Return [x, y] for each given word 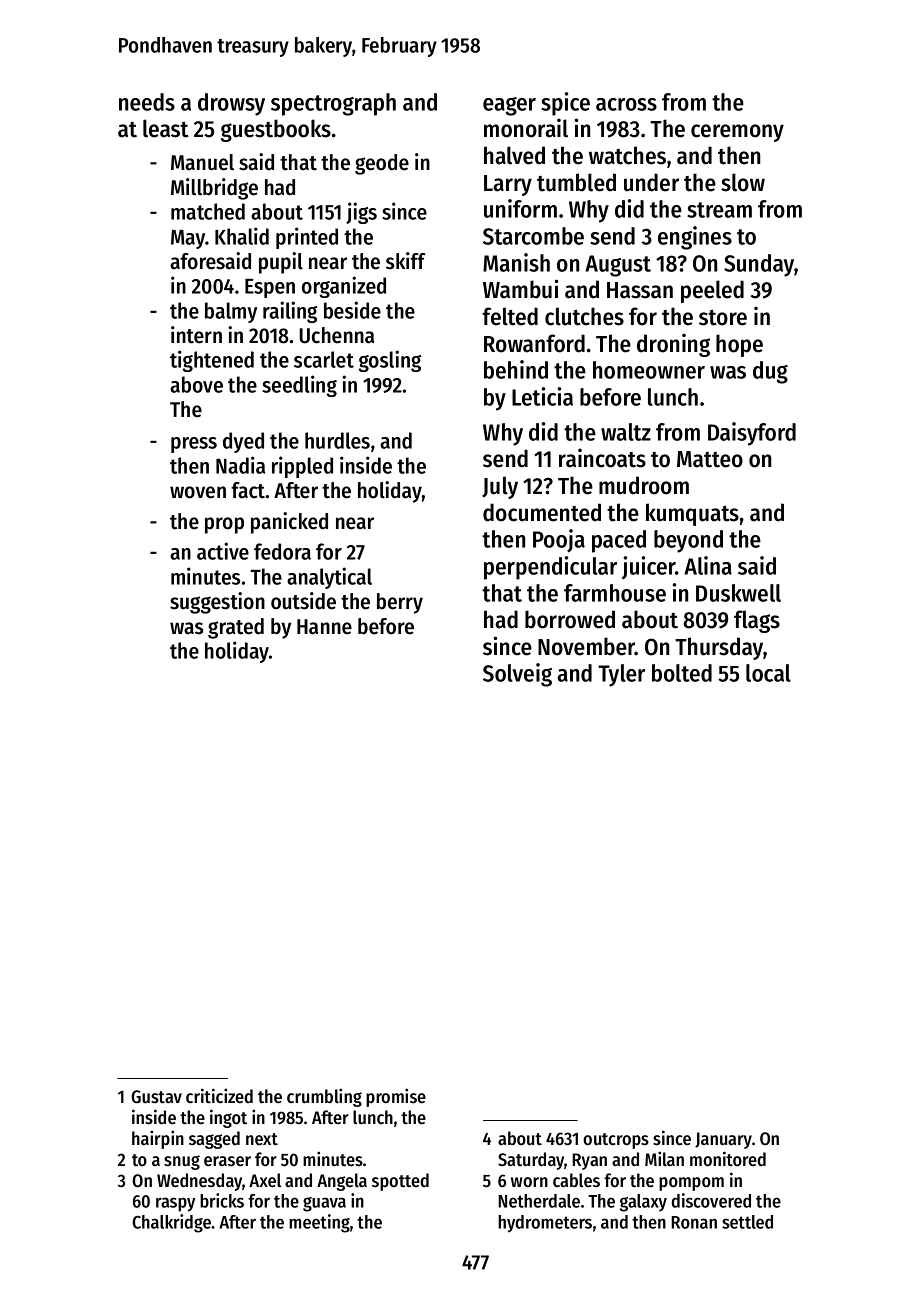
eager [509, 106]
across [626, 104]
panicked [289, 523]
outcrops [616, 1141]
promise [396, 1097]
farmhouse [615, 593]
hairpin [158, 1139]
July [500, 487]
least [166, 128]
